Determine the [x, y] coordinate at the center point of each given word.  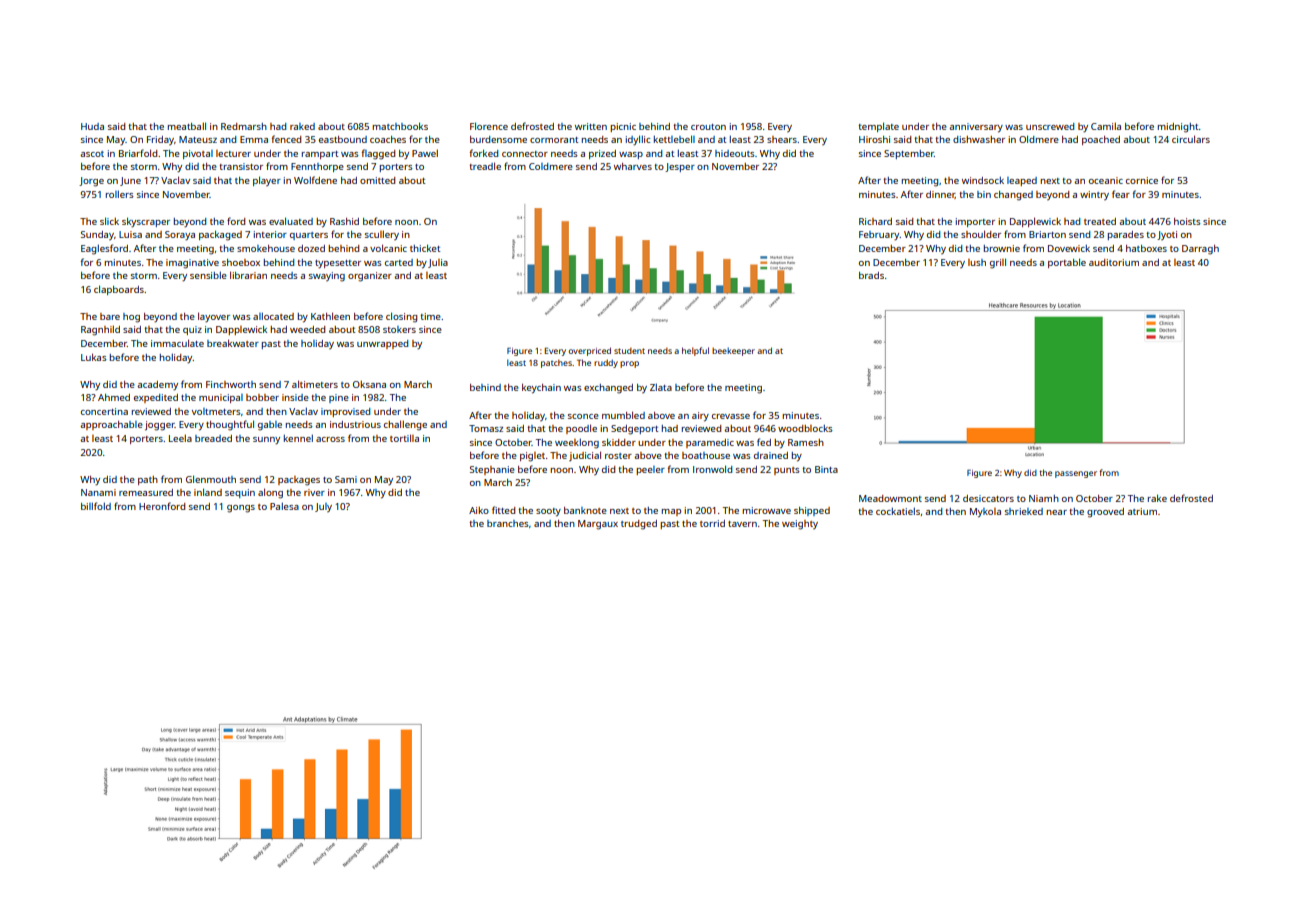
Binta [826, 469]
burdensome [498, 139]
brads [871, 275]
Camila [1106, 126]
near [1056, 512]
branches [508, 523]
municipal [221, 398]
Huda [92, 126]
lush [977, 262]
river [314, 492]
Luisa [130, 234]
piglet [532, 457]
